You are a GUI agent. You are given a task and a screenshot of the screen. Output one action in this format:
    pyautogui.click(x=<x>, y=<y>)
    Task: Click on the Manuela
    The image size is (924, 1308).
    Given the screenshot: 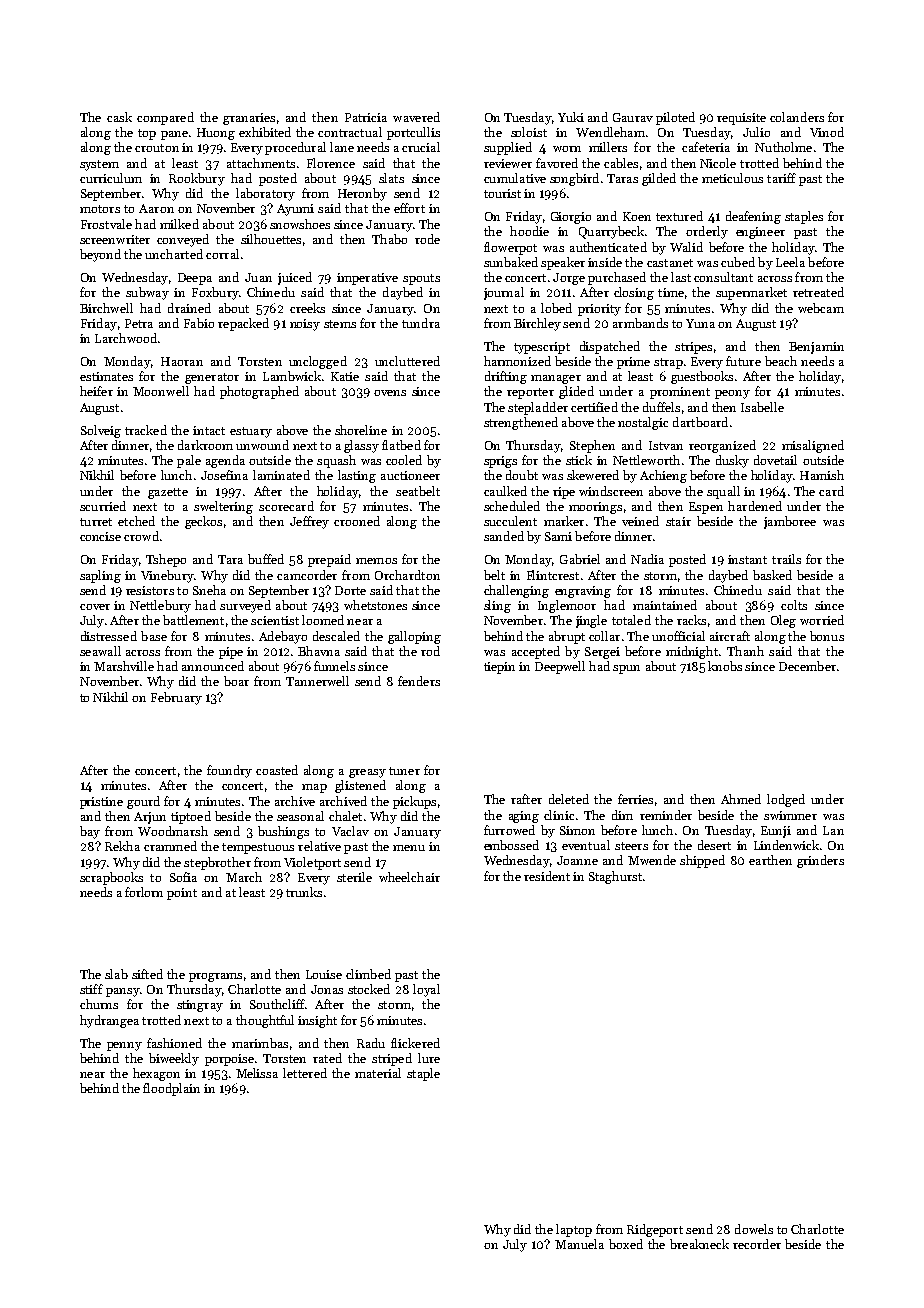 What is the action you would take?
    pyautogui.click(x=579, y=1244)
